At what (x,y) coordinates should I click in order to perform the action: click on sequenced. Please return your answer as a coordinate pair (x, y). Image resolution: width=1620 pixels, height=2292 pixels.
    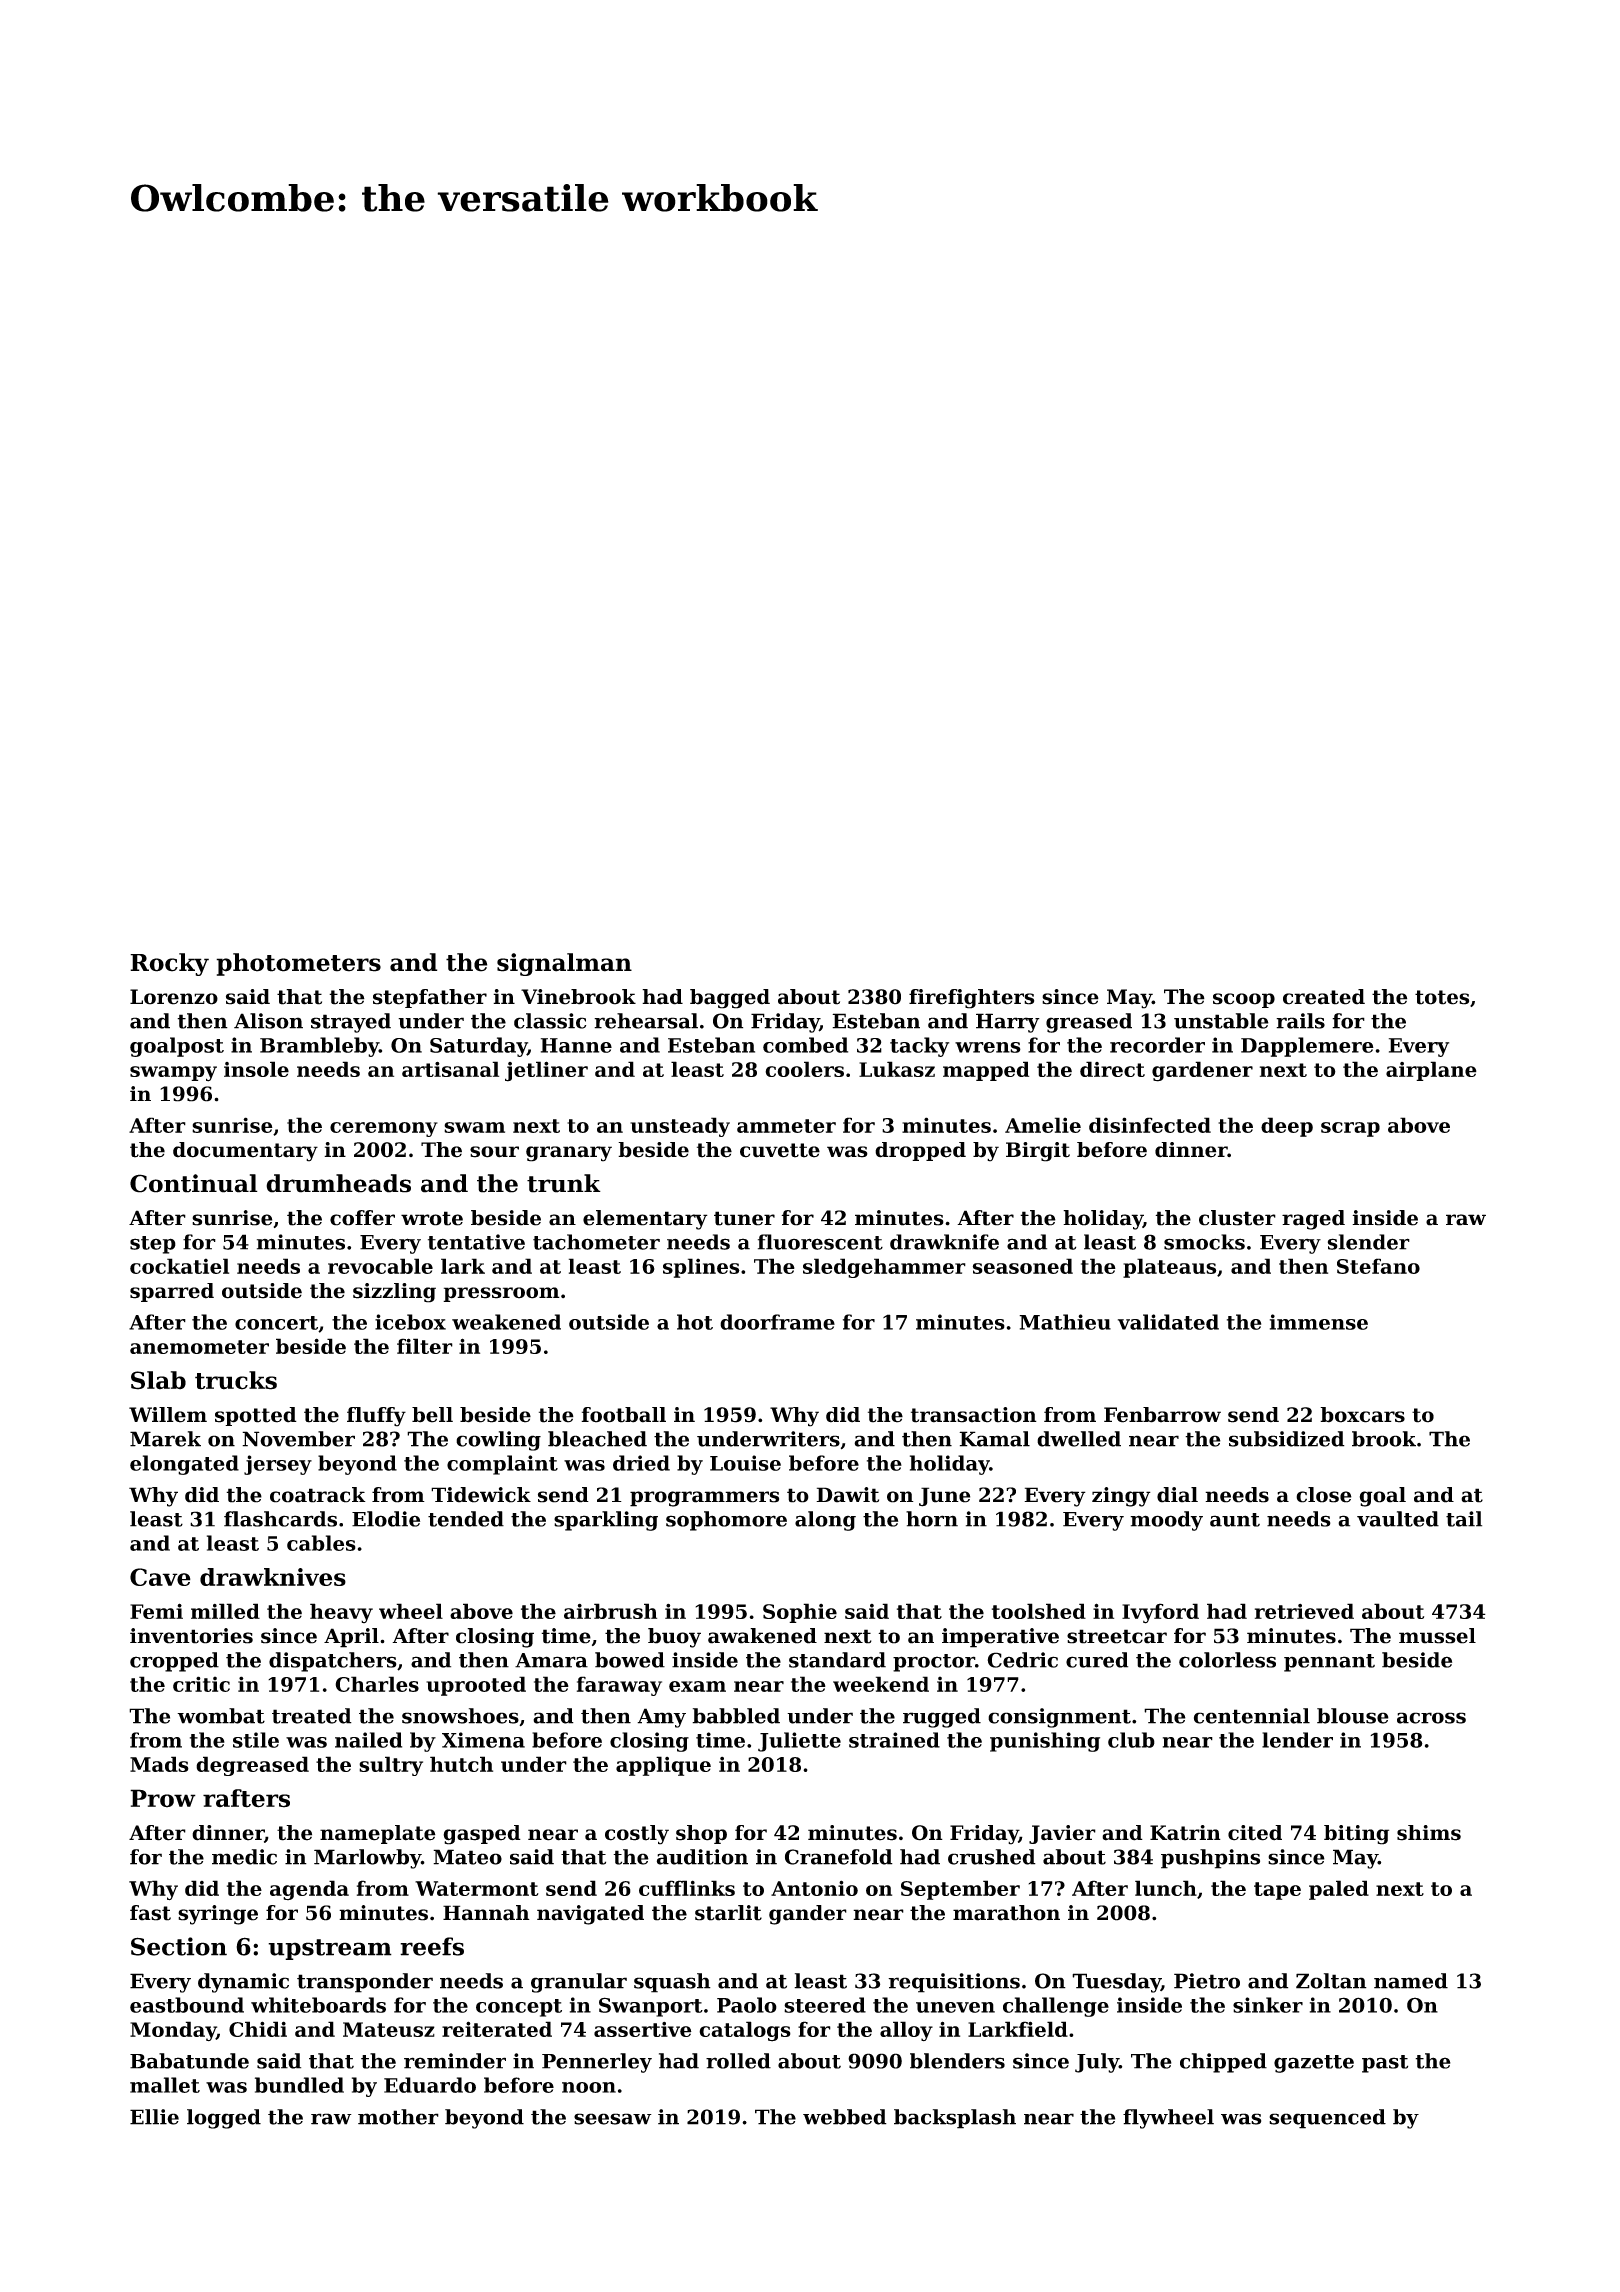
    Looking at the image, I should click on (1327, 2119).
